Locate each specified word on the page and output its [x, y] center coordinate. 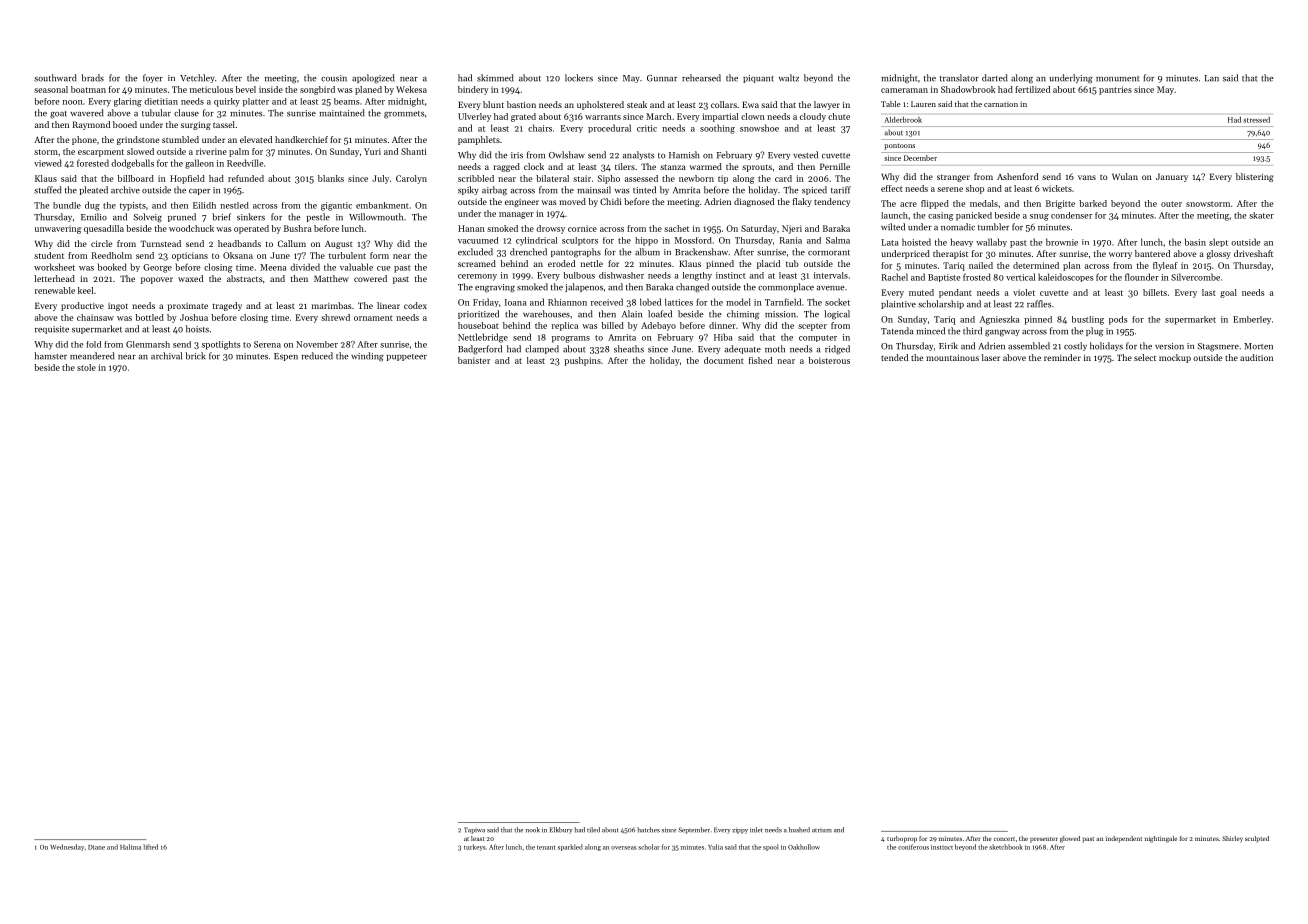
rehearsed [701, 78]
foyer [153, 78]
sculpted [1257, 839]
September [694, 830]
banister [474, 360]
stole [86, 367]
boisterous [829, 360]
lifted [150, 847]
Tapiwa [474, 830]
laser [991, 357]
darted [995, 78]
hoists [197, 329]
